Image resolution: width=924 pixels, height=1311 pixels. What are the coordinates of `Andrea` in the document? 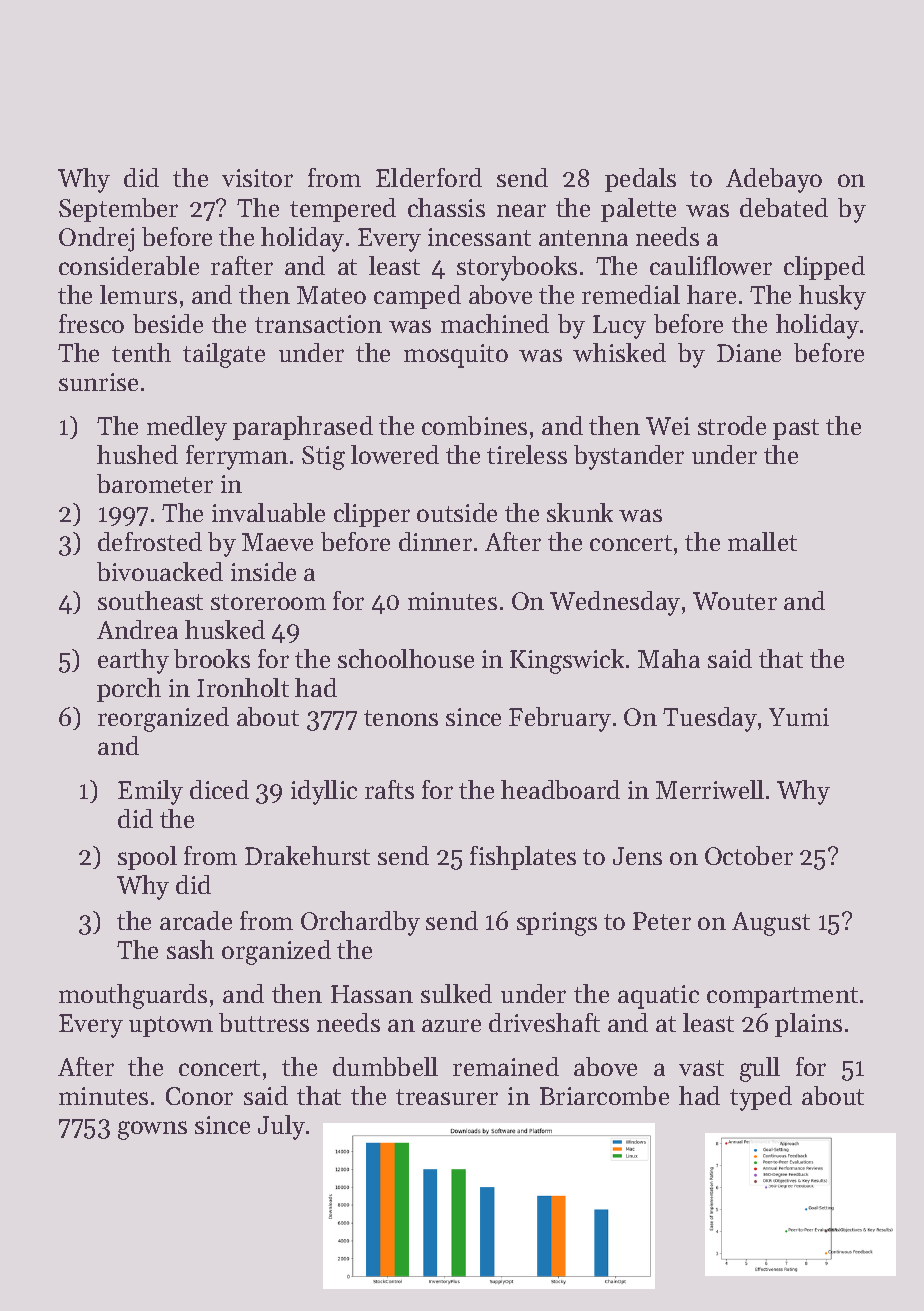 It's located at (137, 629).
